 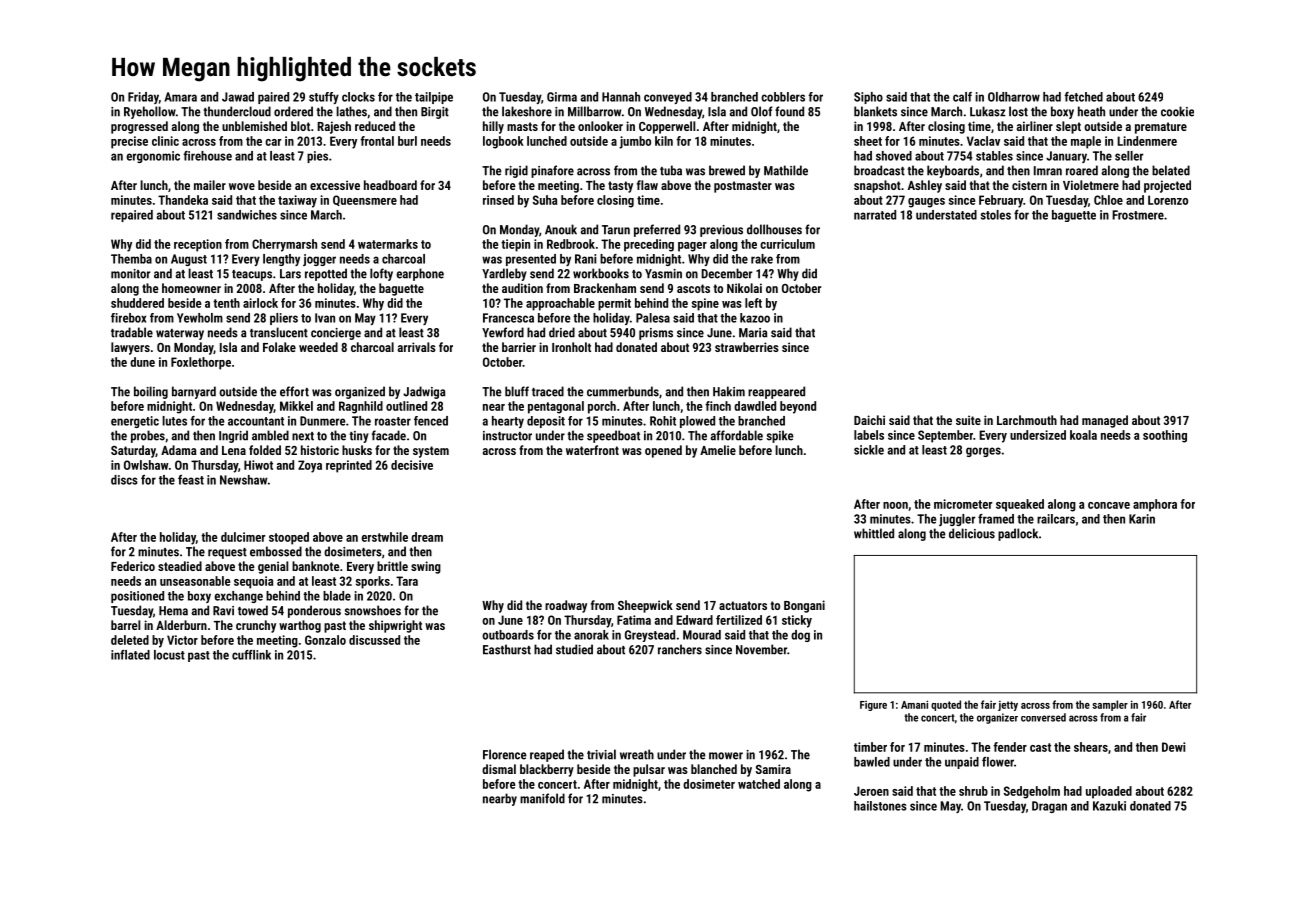 What do you see at coordinates (1171, 170) in the screenshot?
I see `belated` at bounding box center [1171, 170].
